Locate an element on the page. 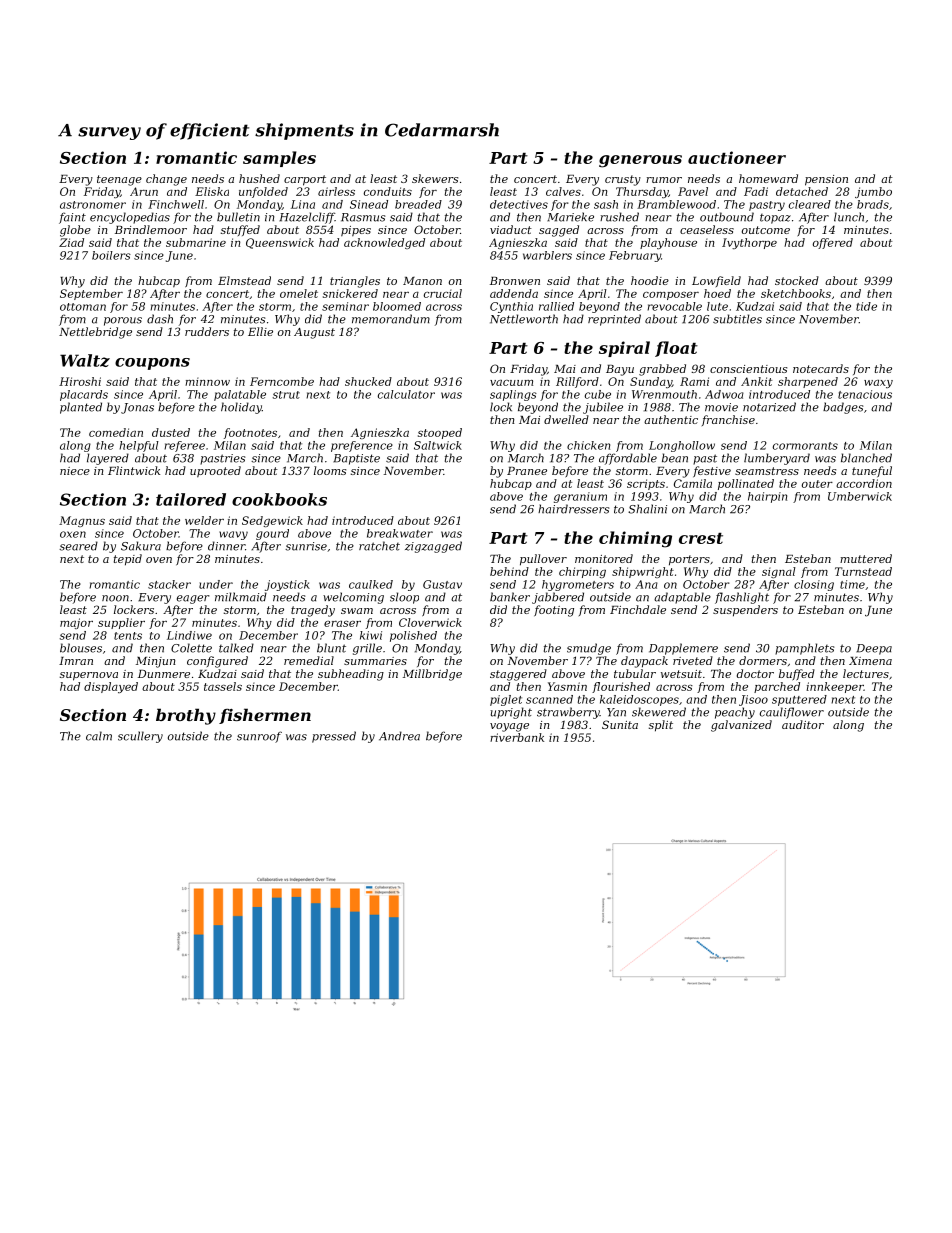 This document has height=1233, width=952. cleared is located at coordinates (810, 204).
